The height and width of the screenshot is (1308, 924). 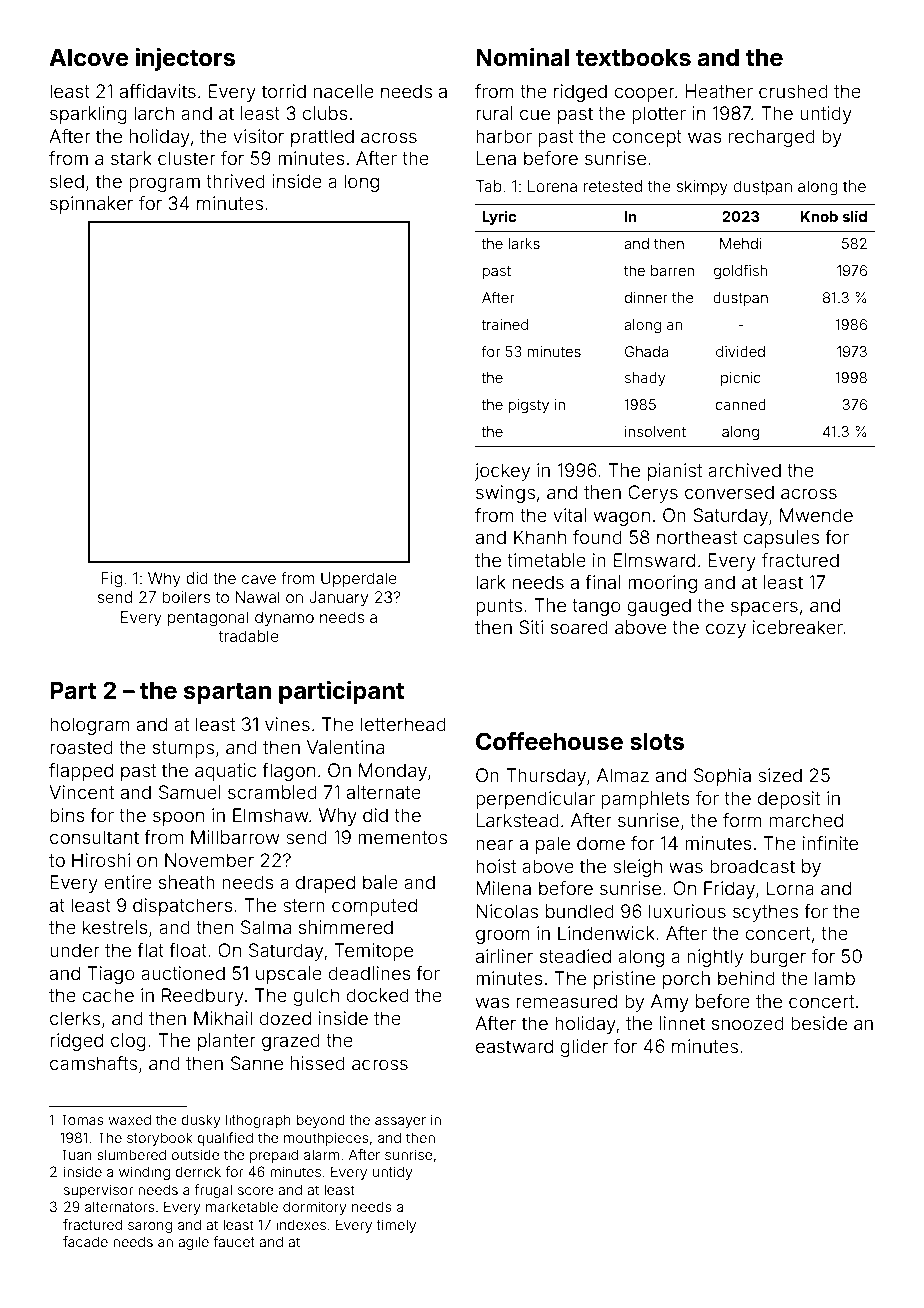 I want to click on Upperdale, so click(x=359, y=579).
